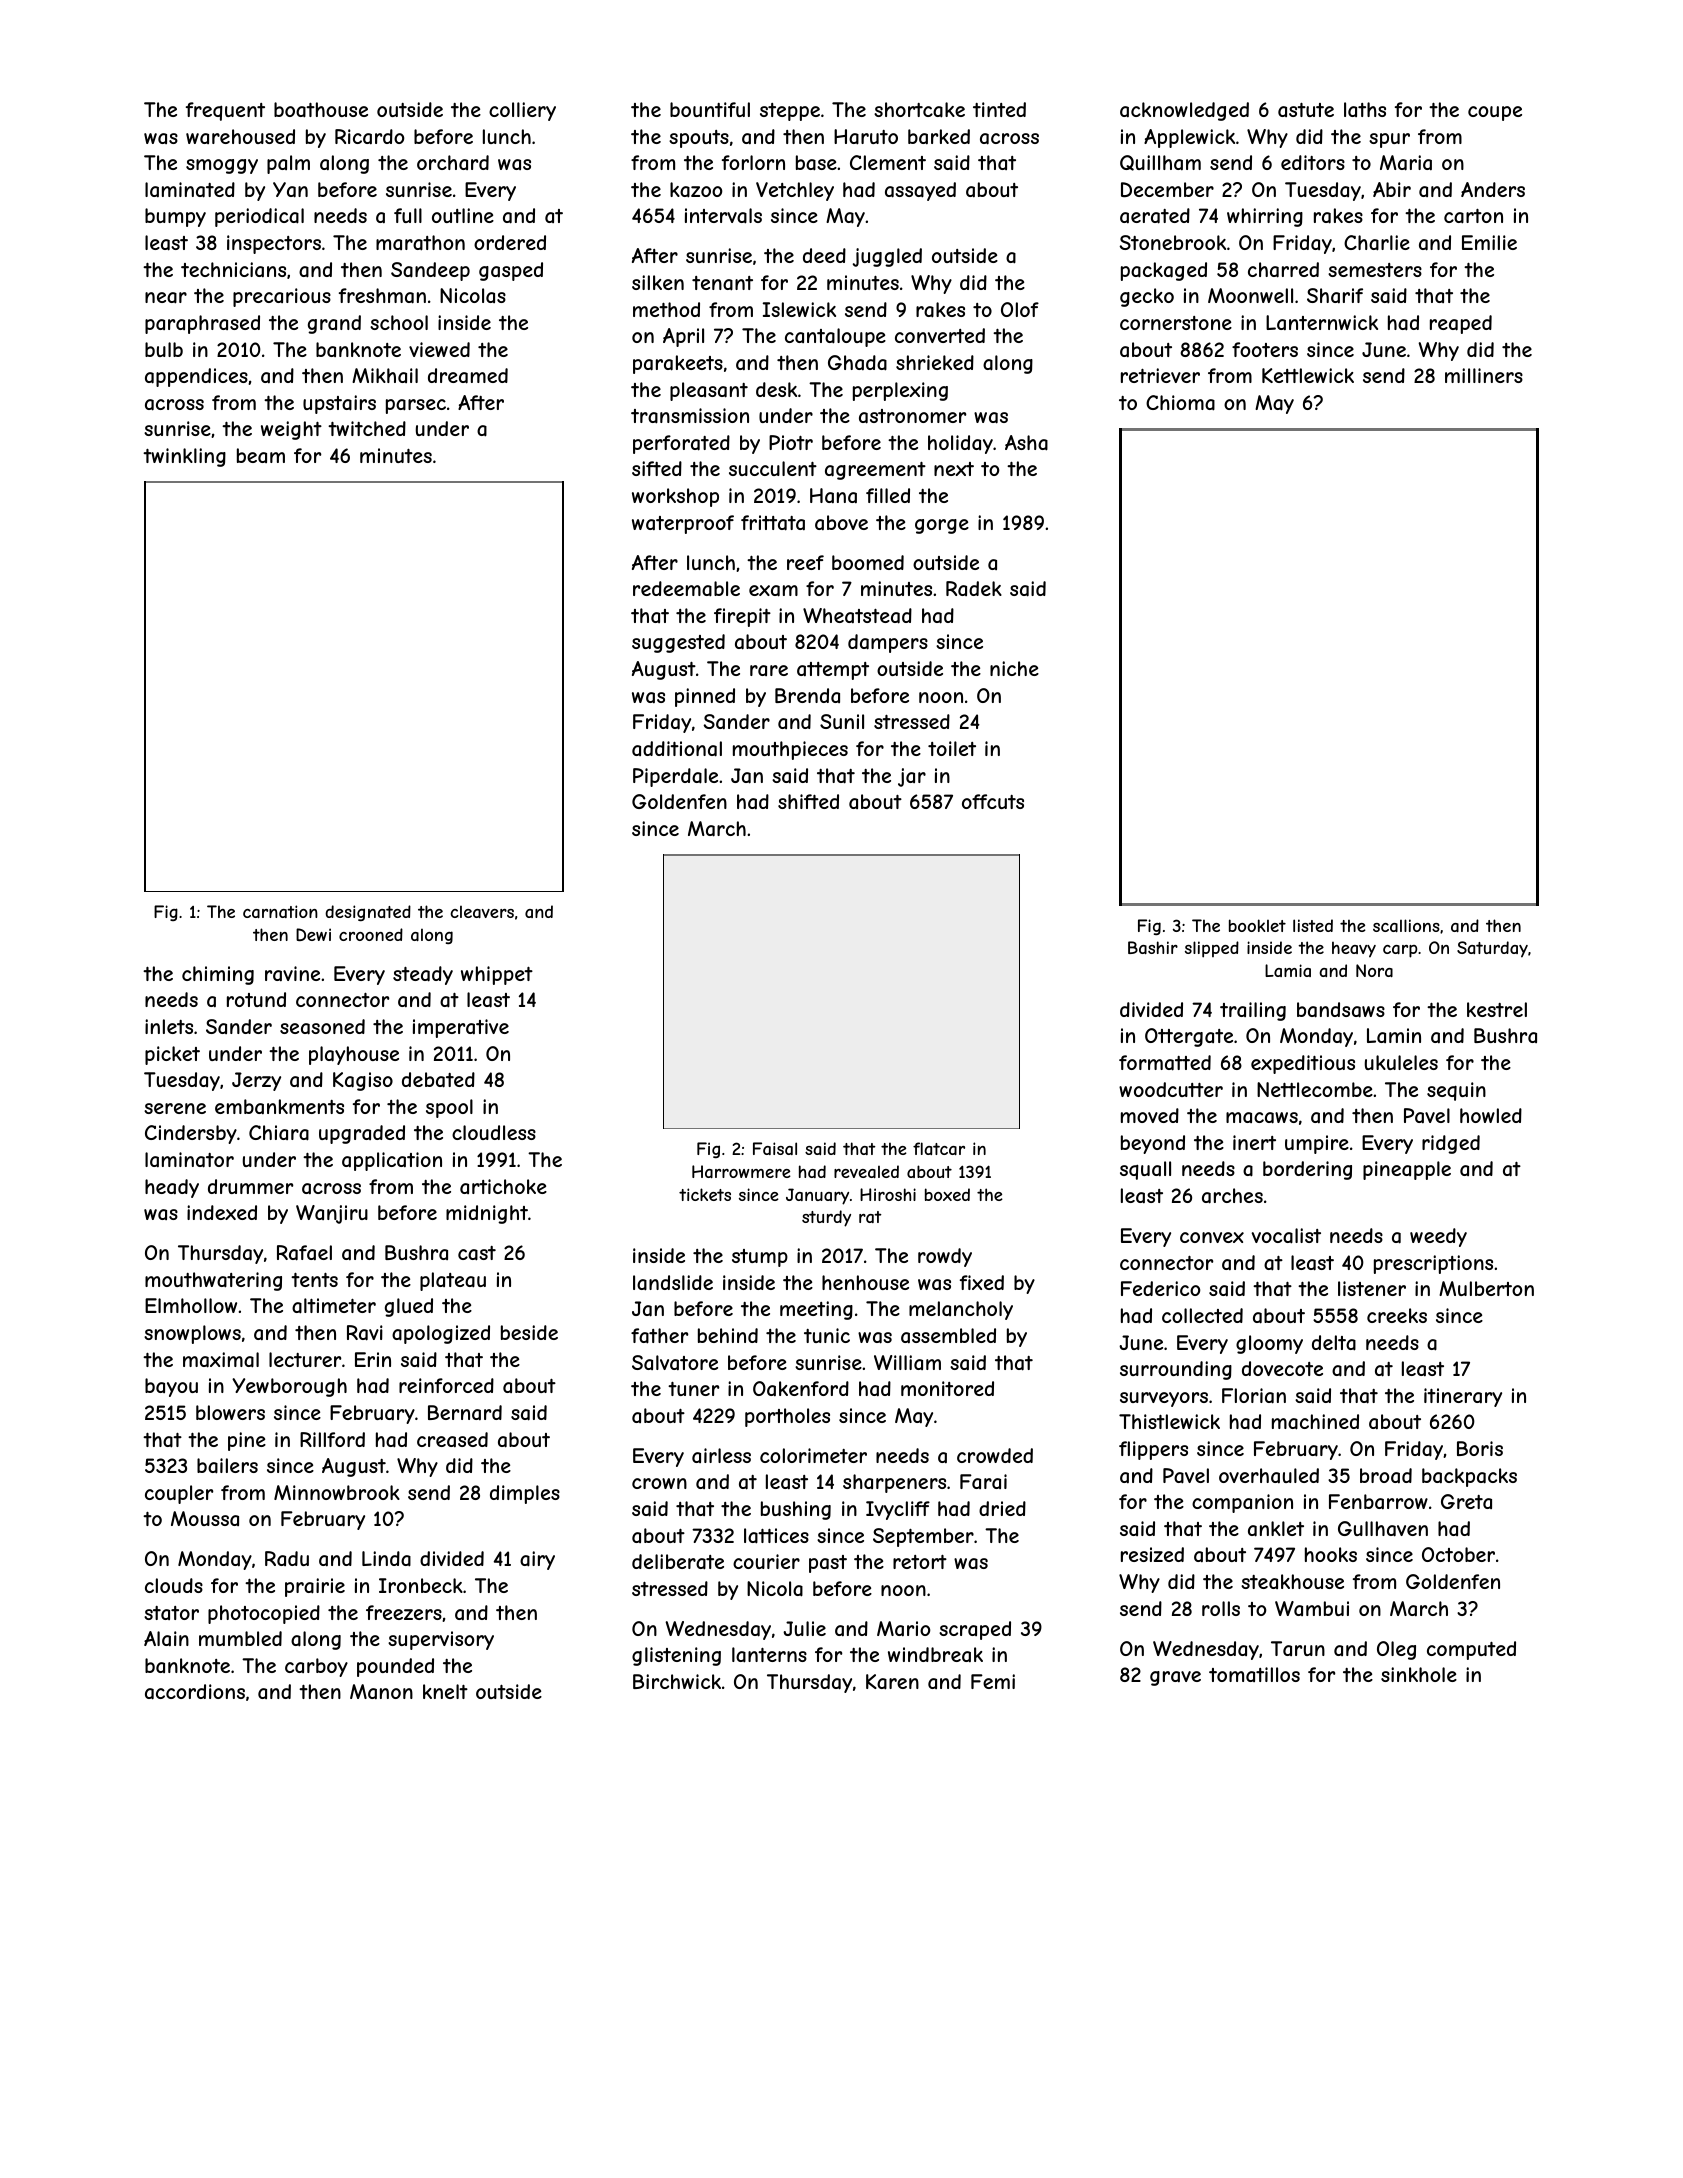 The height and width of the screenshot is (2178, 1683). Describe the element at coordinates (773, 591) in the screenshot. I see `exam` at that location.
